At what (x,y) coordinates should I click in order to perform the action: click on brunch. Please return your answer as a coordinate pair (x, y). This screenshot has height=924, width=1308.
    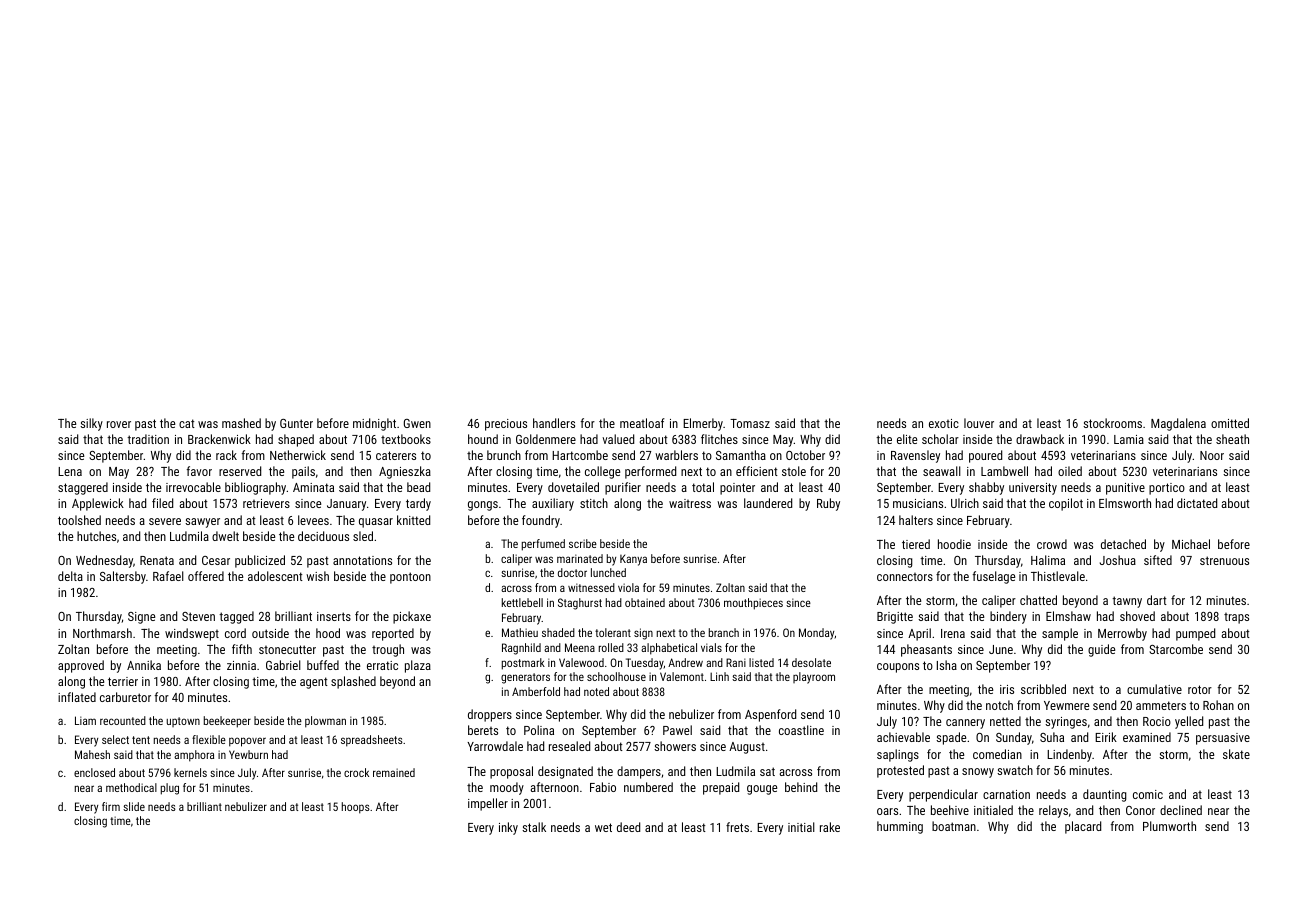
    Looking at the image, I should click on (504, 455).
